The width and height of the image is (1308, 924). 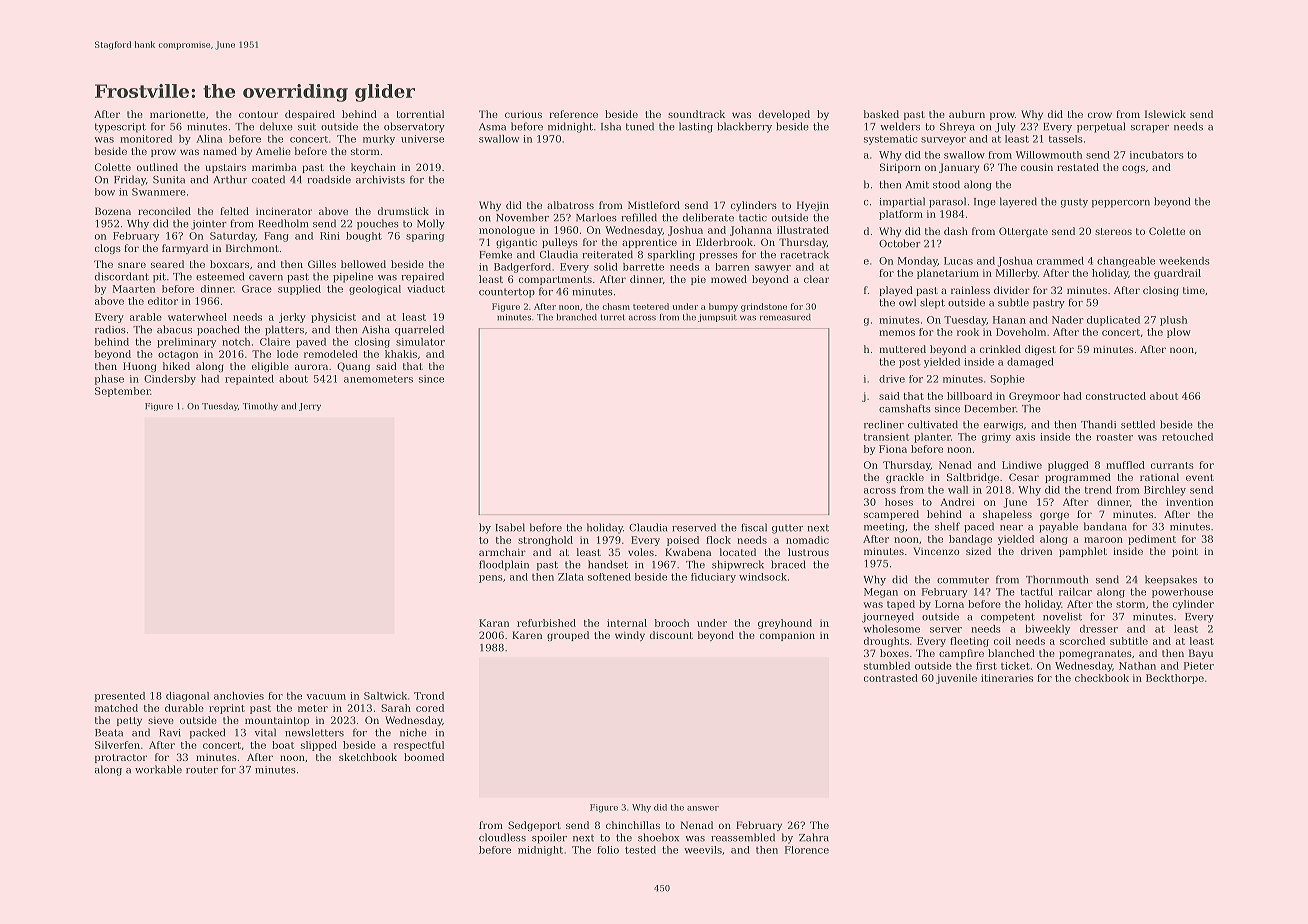 I want to click on router, so click(x=202, y=770).
